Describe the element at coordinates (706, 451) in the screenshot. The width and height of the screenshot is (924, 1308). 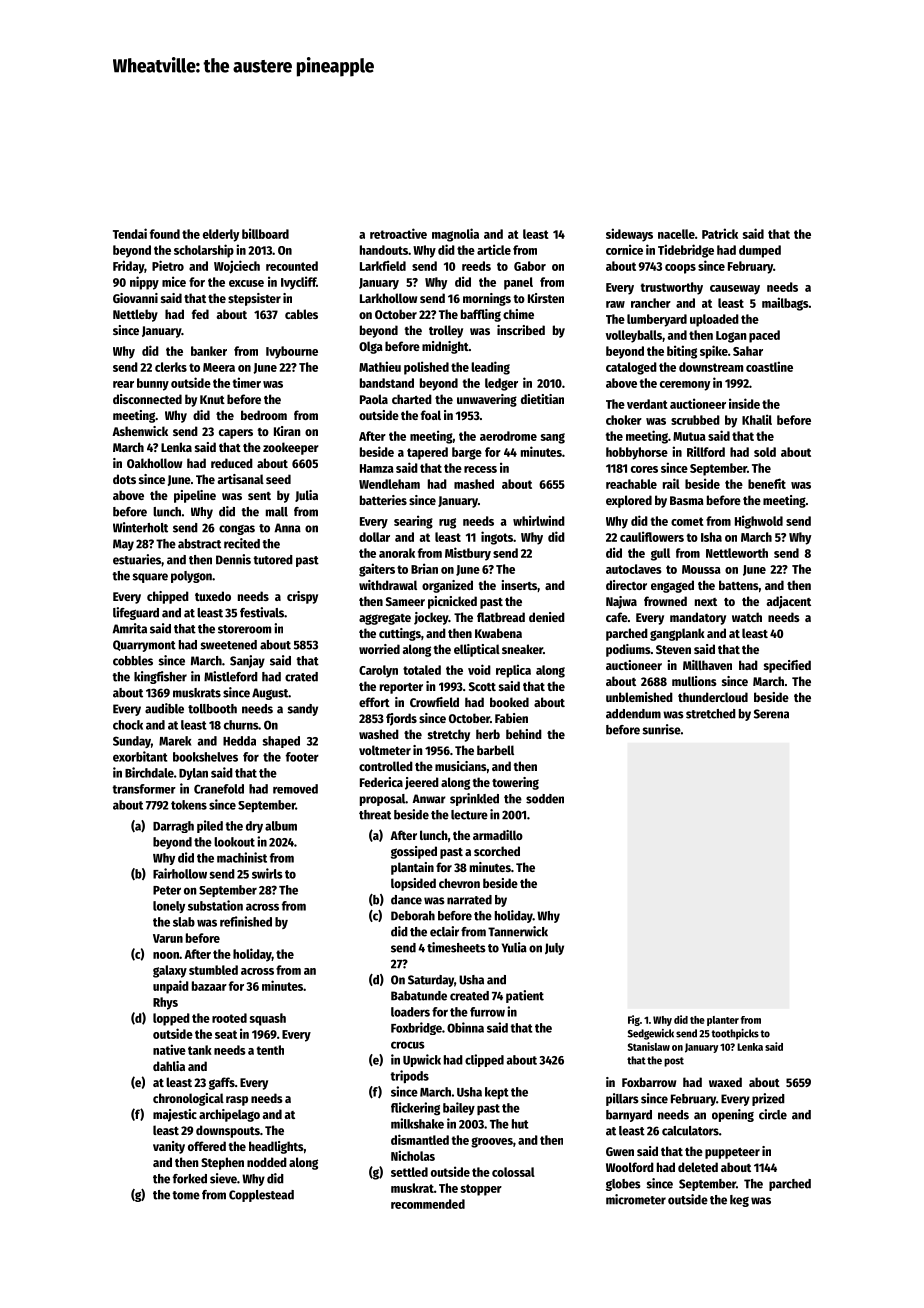
I see `Rillford` at that location.
